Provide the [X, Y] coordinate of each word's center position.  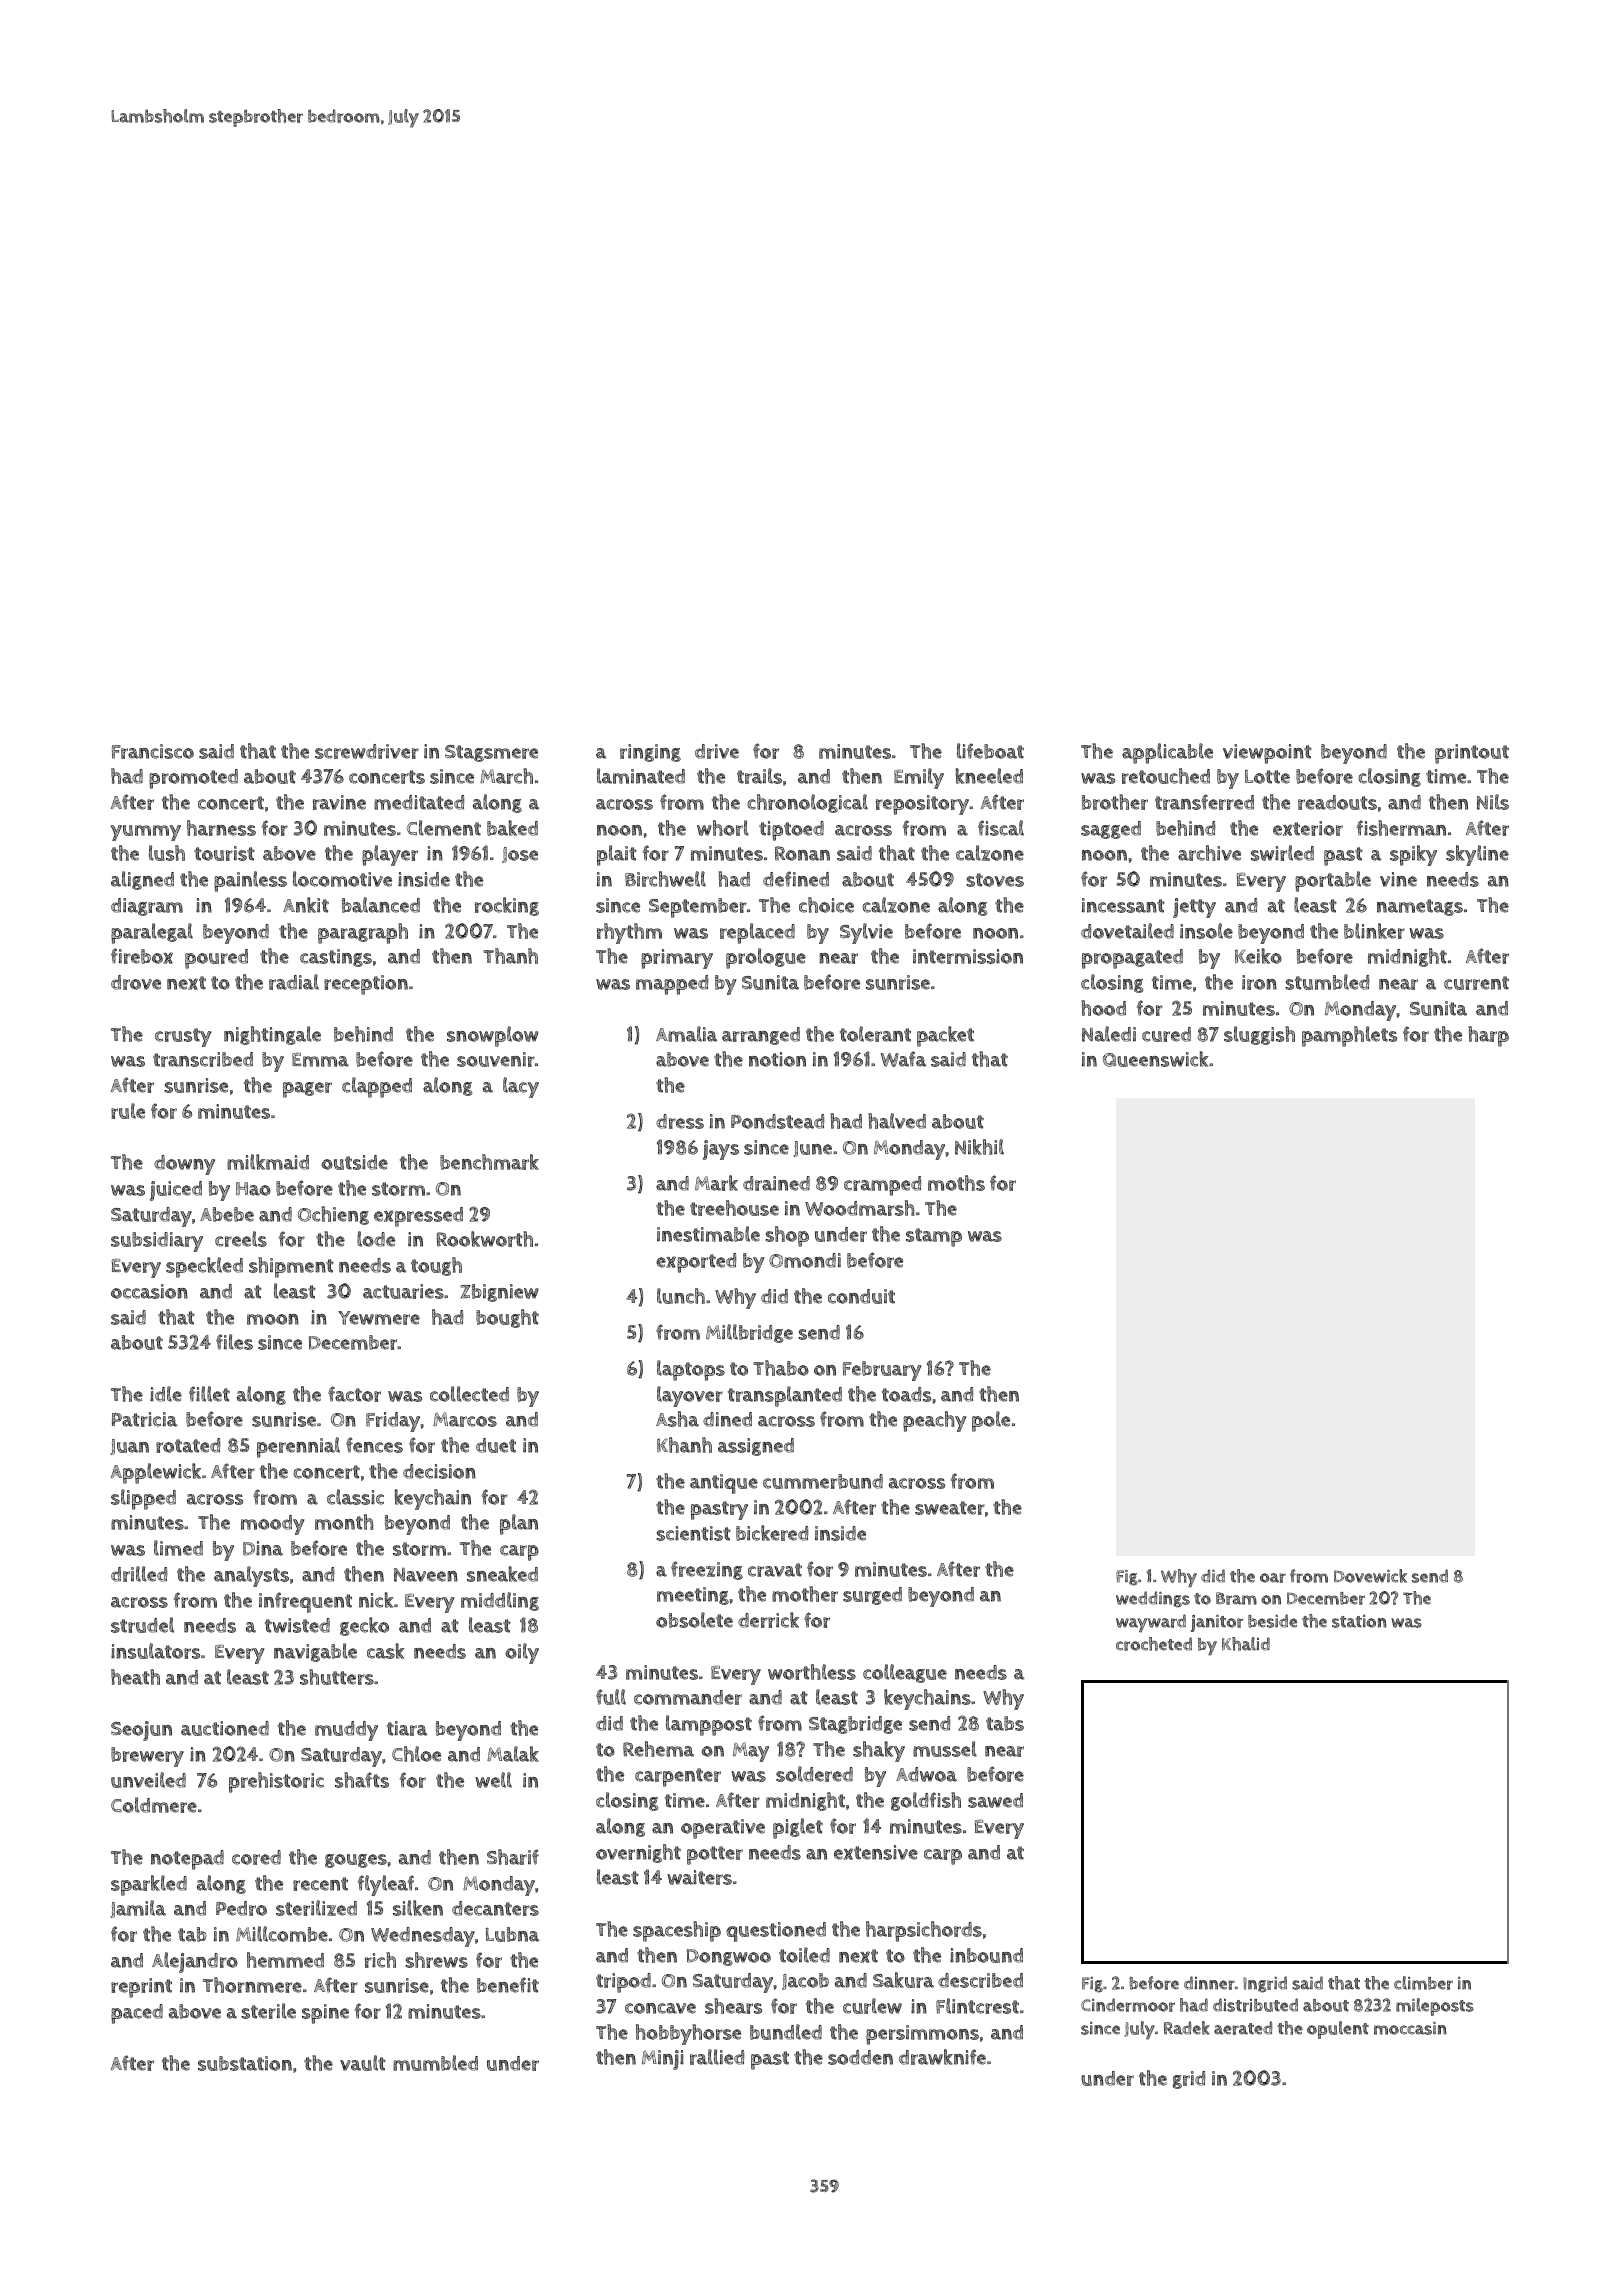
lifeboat [990, 751]
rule [128, 1111]
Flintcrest [977, 2006]
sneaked [502, 1574]
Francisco [153, 751]
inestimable [708, 1234]
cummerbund [823, 1481]
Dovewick [1370, 1576]
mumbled [435, 2063]
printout [1472, 754]
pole [991, 1421]
